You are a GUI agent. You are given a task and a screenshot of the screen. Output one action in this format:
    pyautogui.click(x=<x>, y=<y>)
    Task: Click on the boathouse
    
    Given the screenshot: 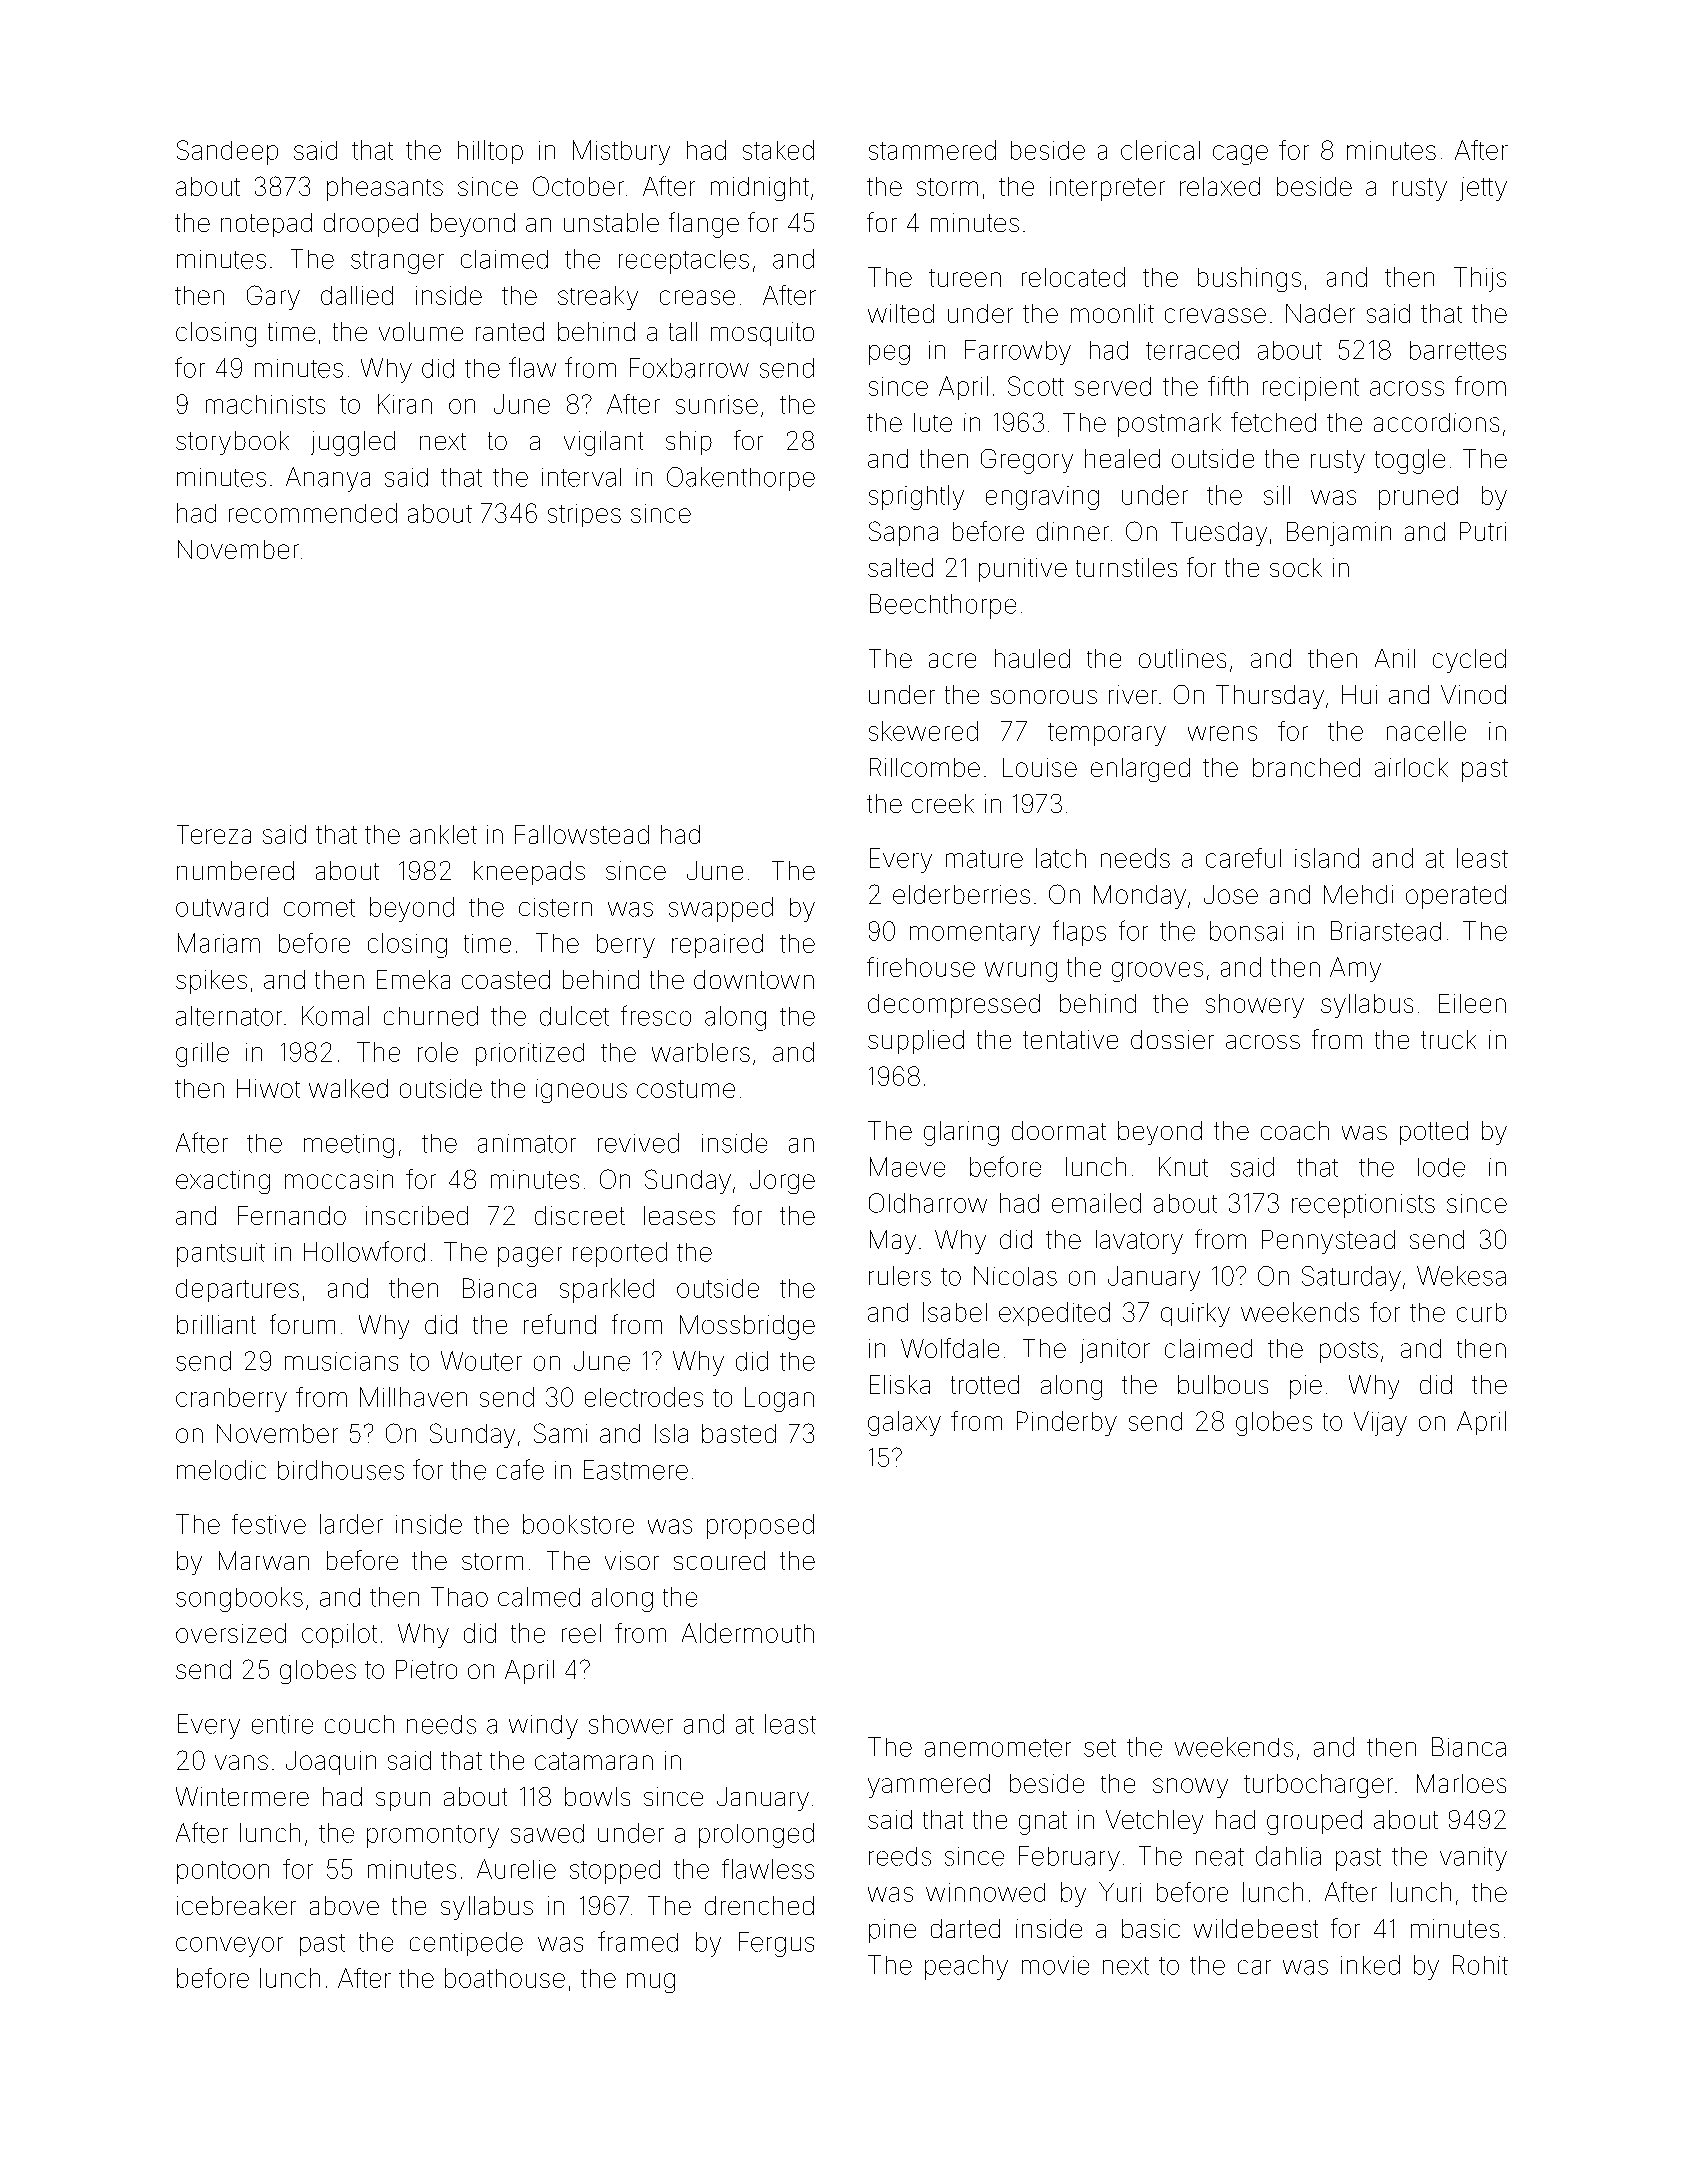 What is the action you would take?
    pyautogui.click(x=505, y=1978)
